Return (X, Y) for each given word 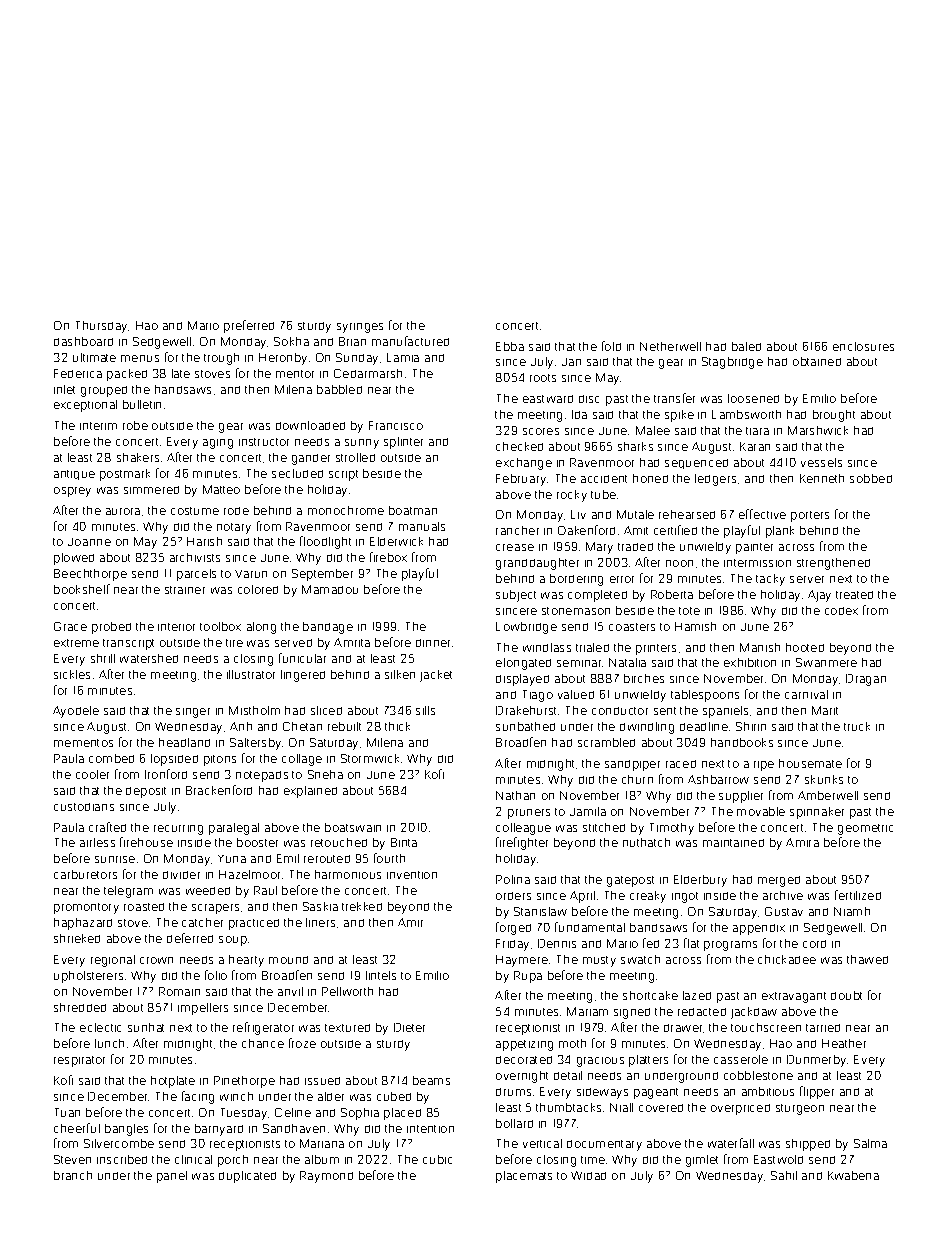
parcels (196, 575)
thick (397, 726)
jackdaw (754, 1013)
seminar (580, 663)
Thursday (101, 327)
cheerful (77, 1128)
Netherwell (670, 346)
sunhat (146, 1027)
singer (193, 713)
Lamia (403, 357)
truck (857, 726)
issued (322, 1081)
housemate (810, 763)
